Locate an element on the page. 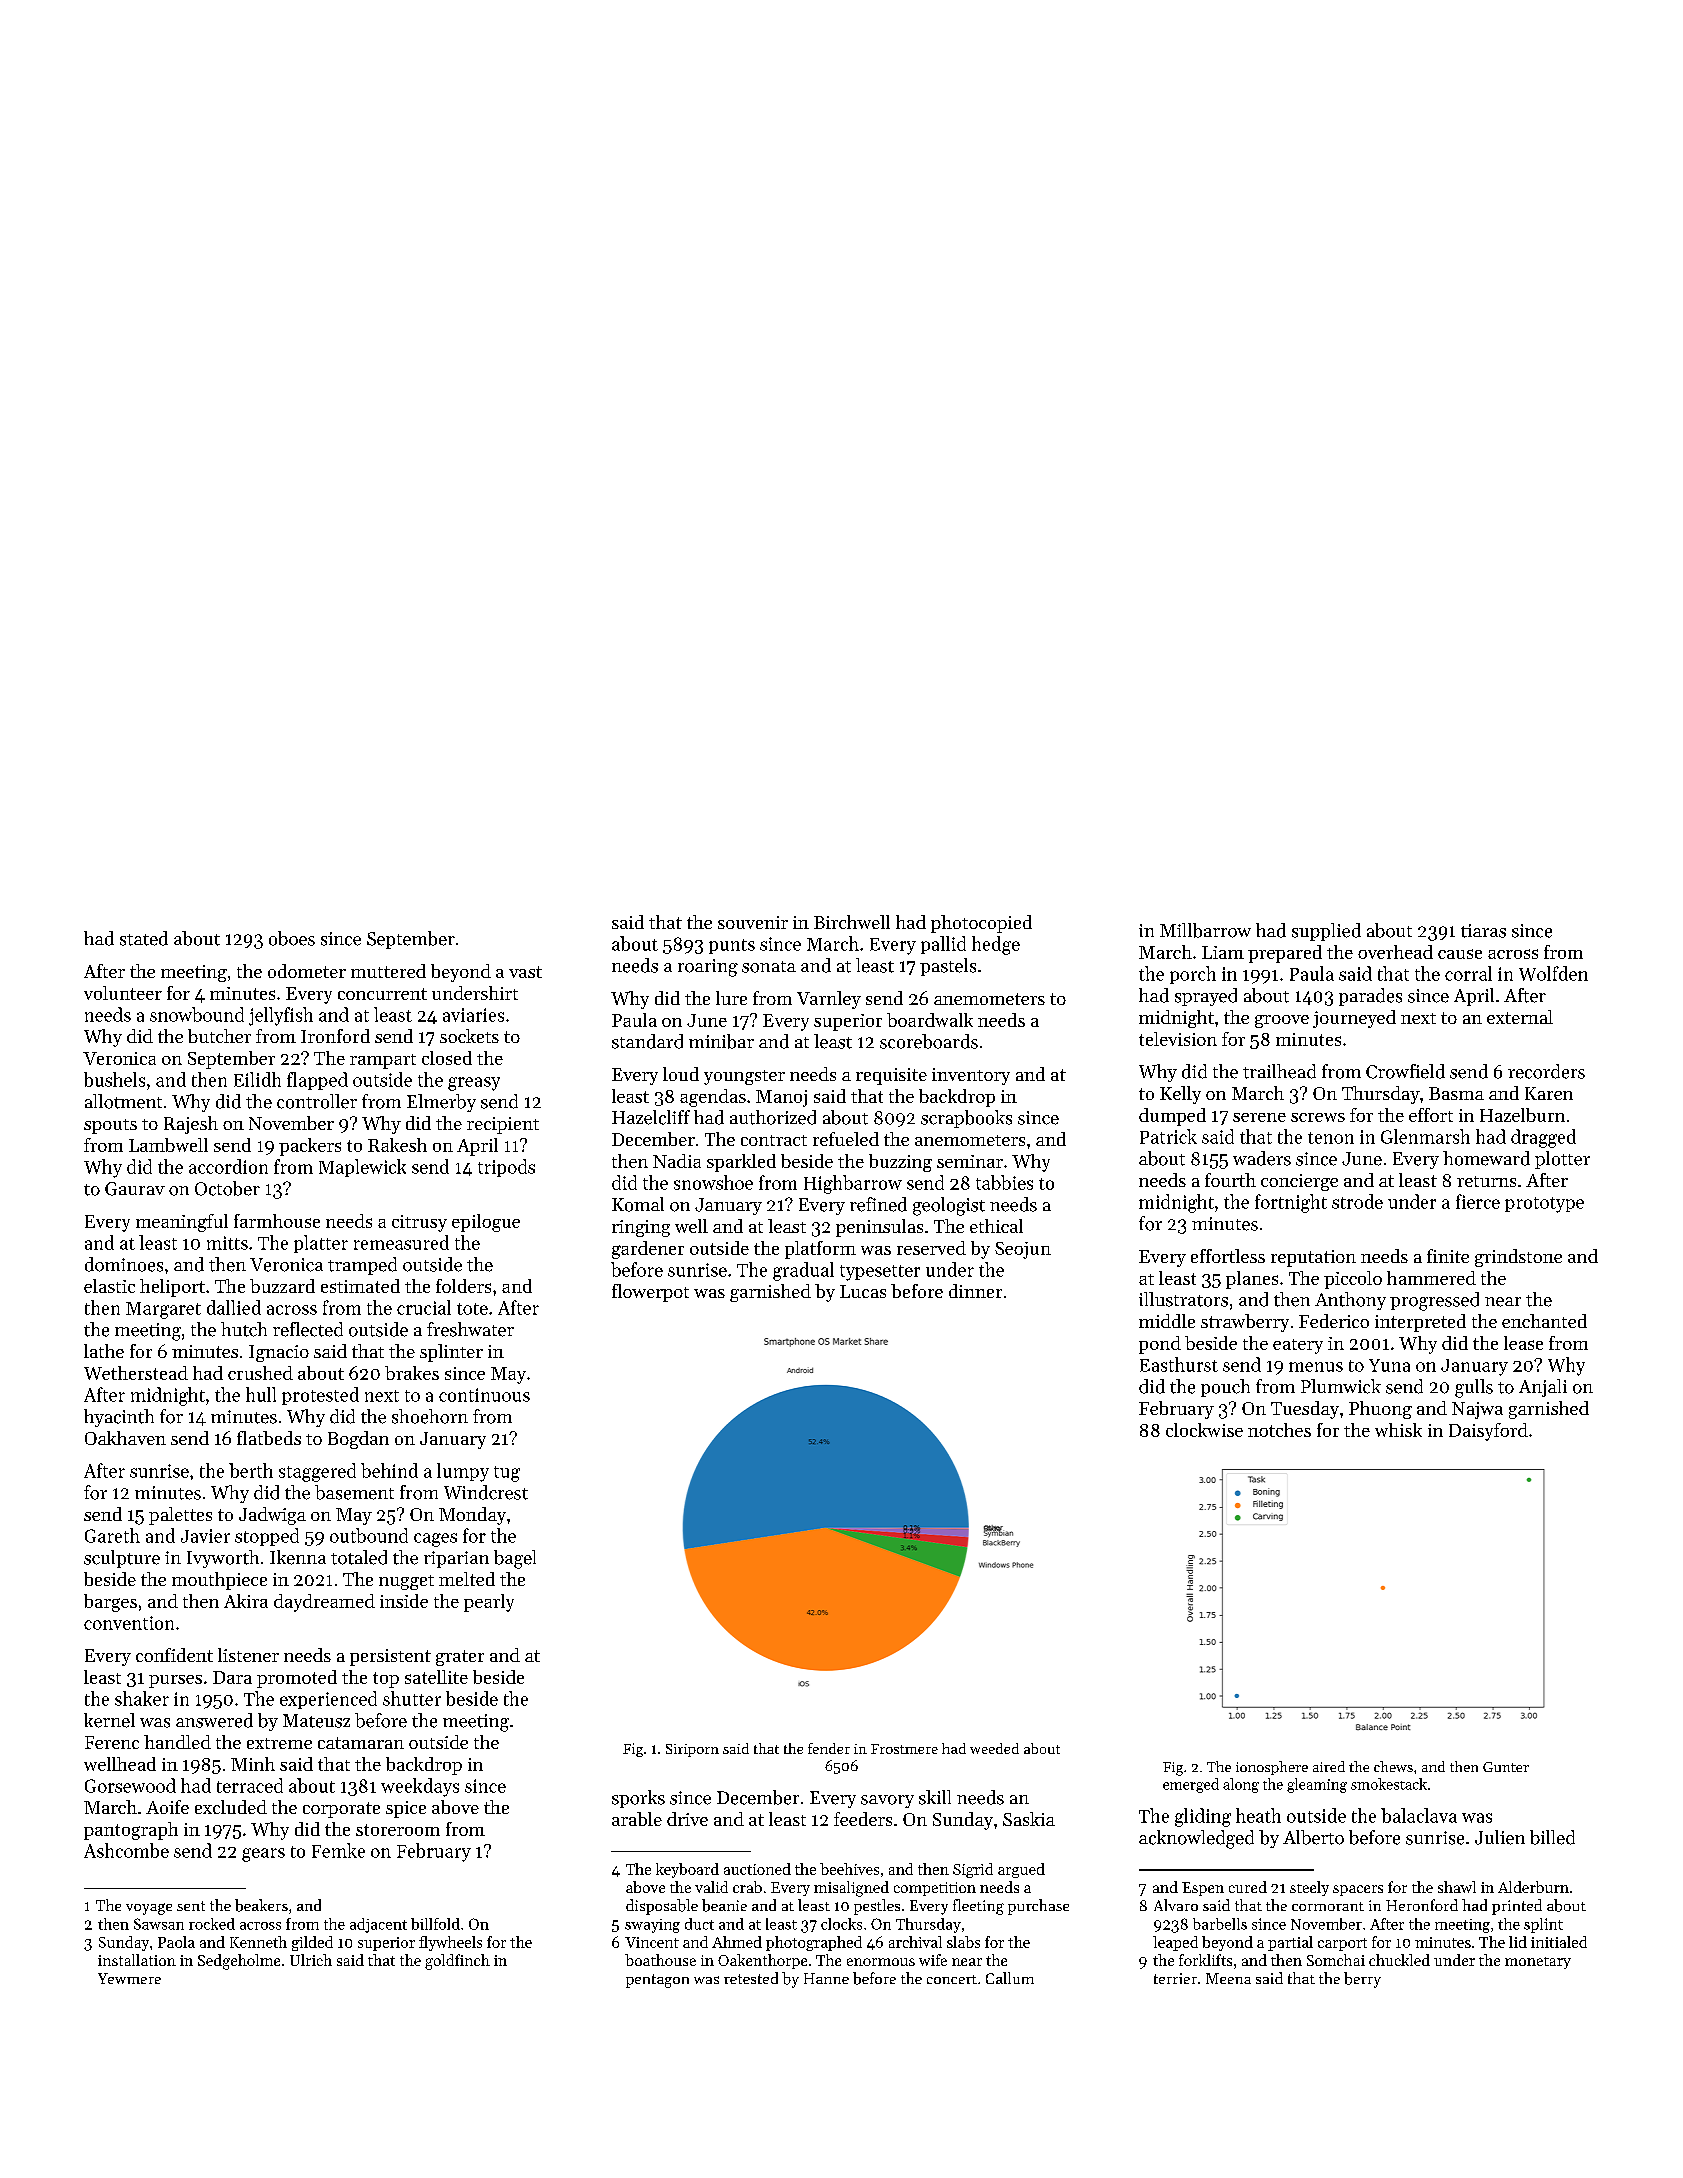 The height and width of the page is (2178, 1683). pentagon is located at coordinates (657, 1981).
